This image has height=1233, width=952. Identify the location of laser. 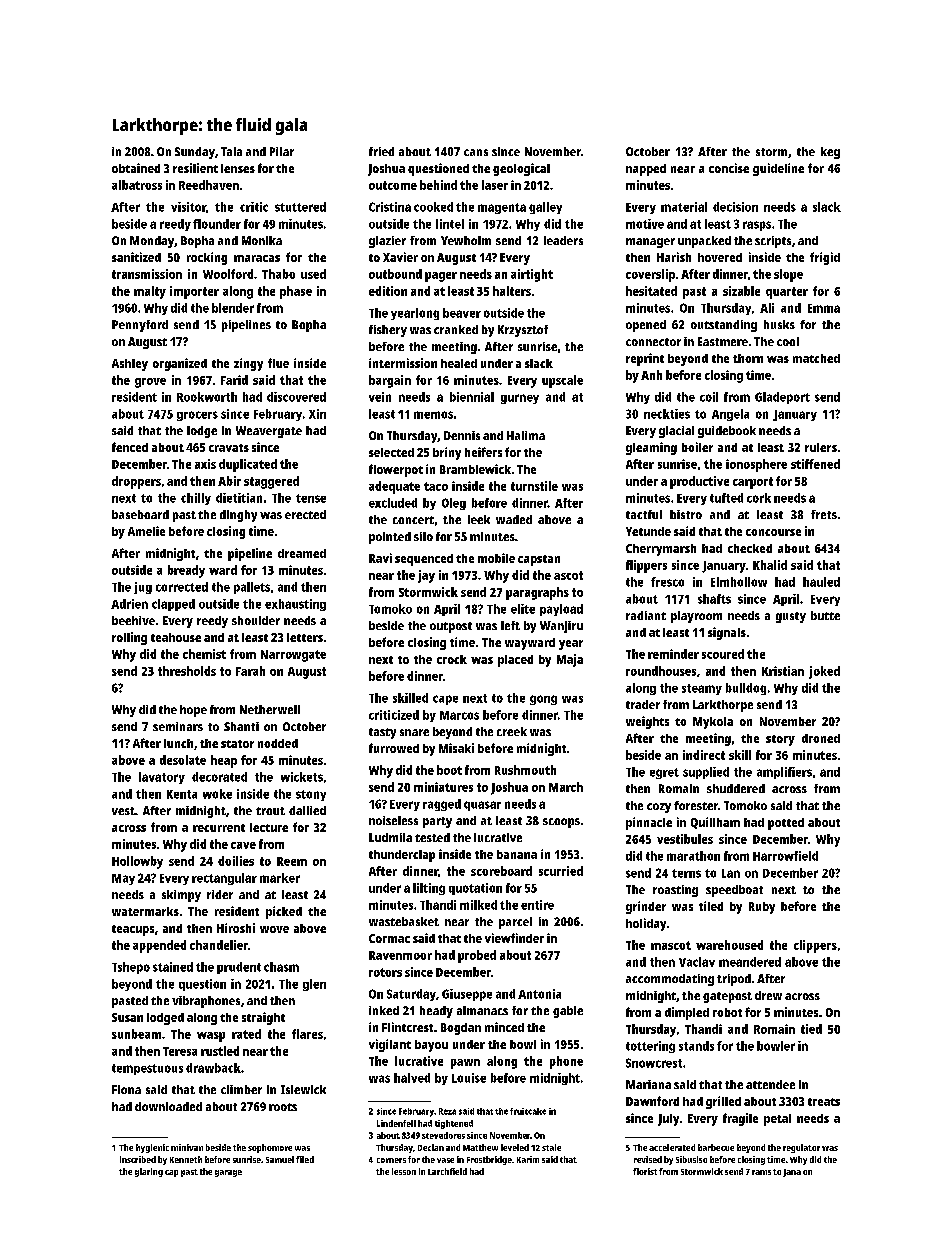
(495, 185).
